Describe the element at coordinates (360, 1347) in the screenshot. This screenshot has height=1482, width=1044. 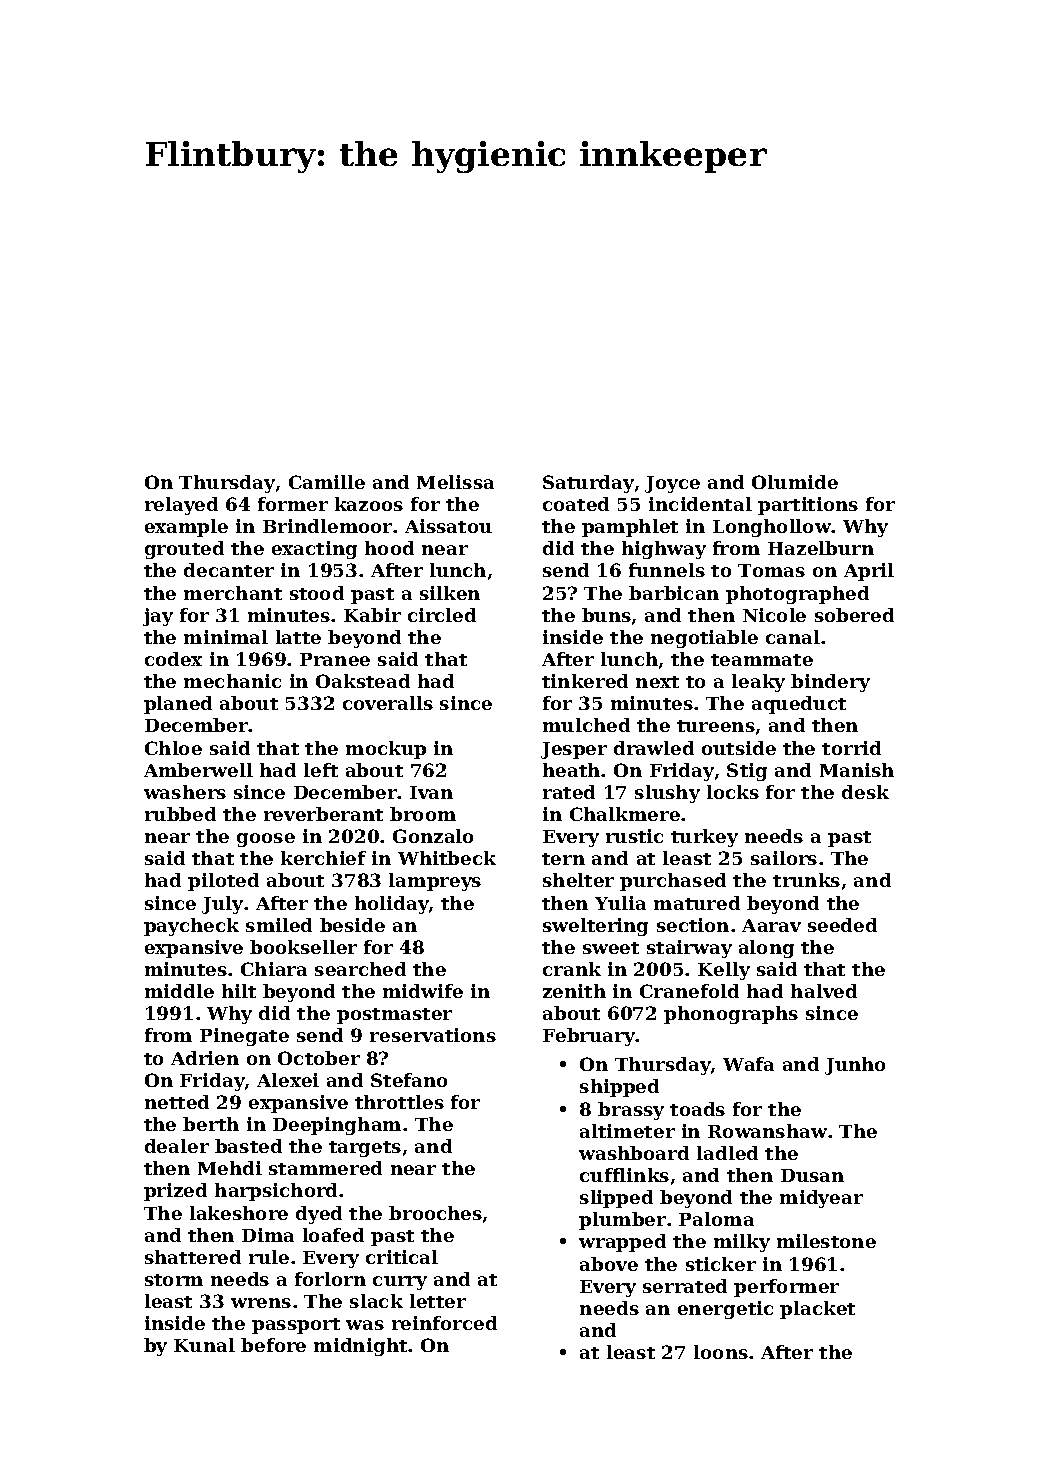
I see `midnight` at that location.
